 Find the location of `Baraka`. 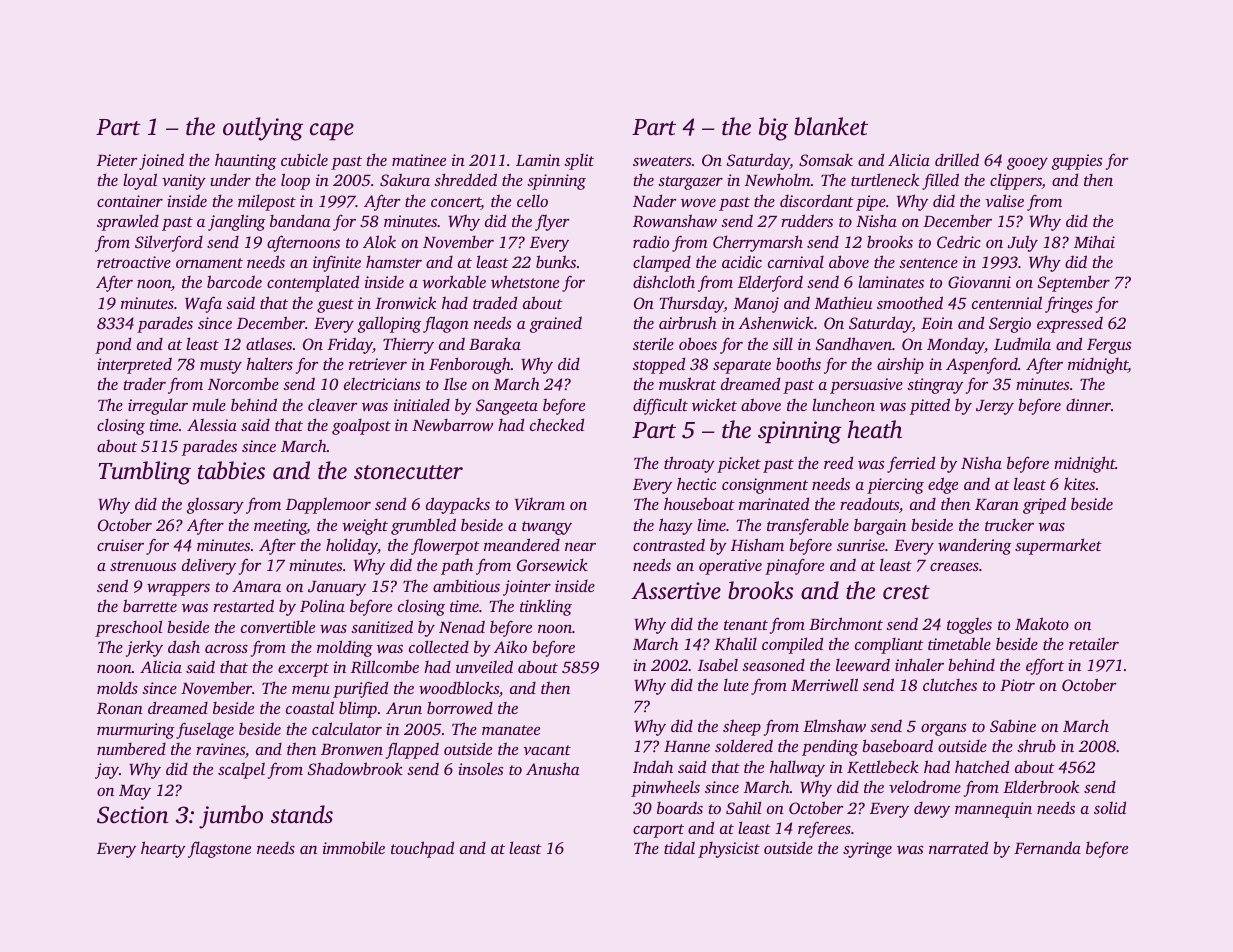

Baraka is located at coordinates (495, 344).
